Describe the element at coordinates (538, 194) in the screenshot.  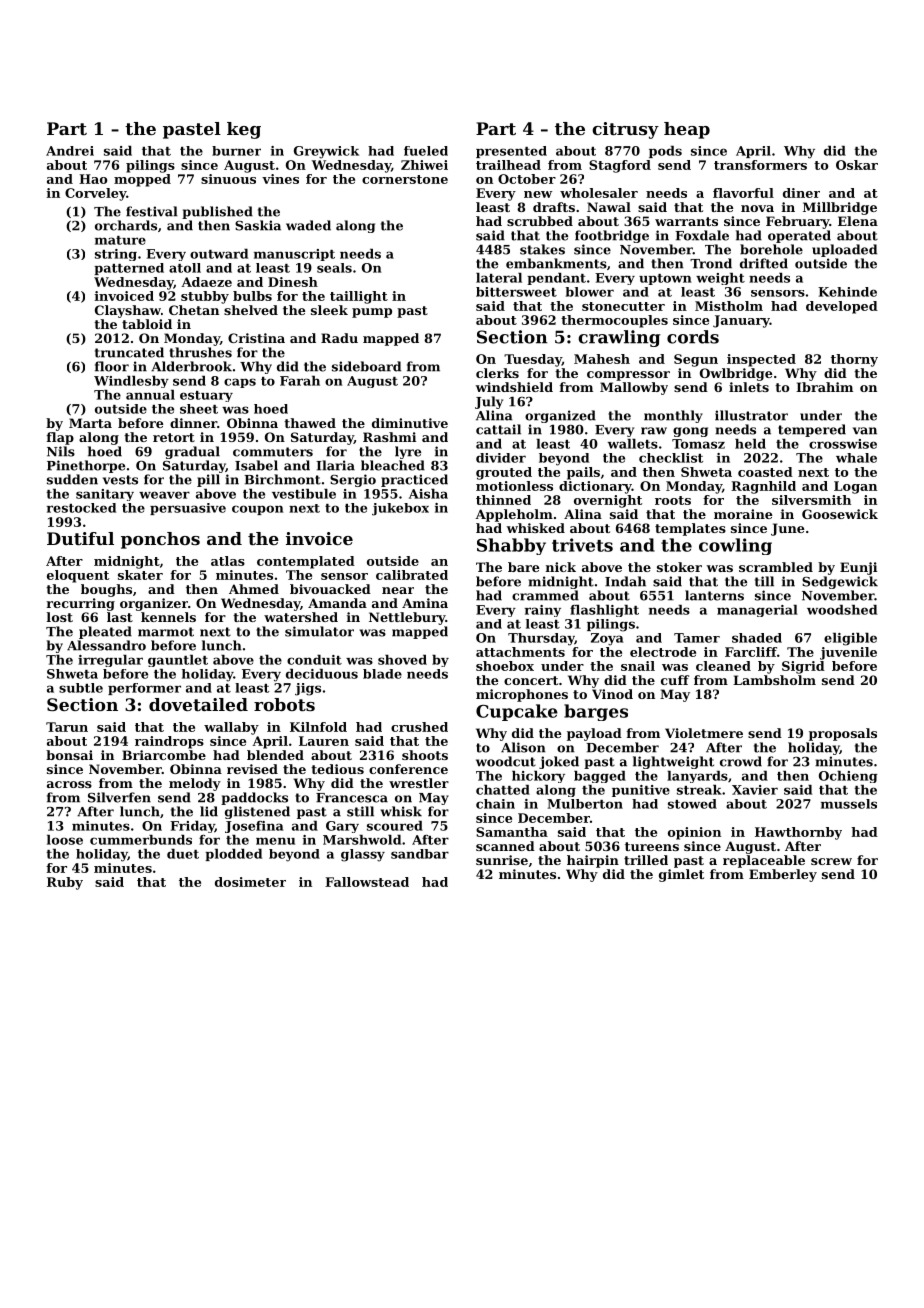
I see `new` at that location.
